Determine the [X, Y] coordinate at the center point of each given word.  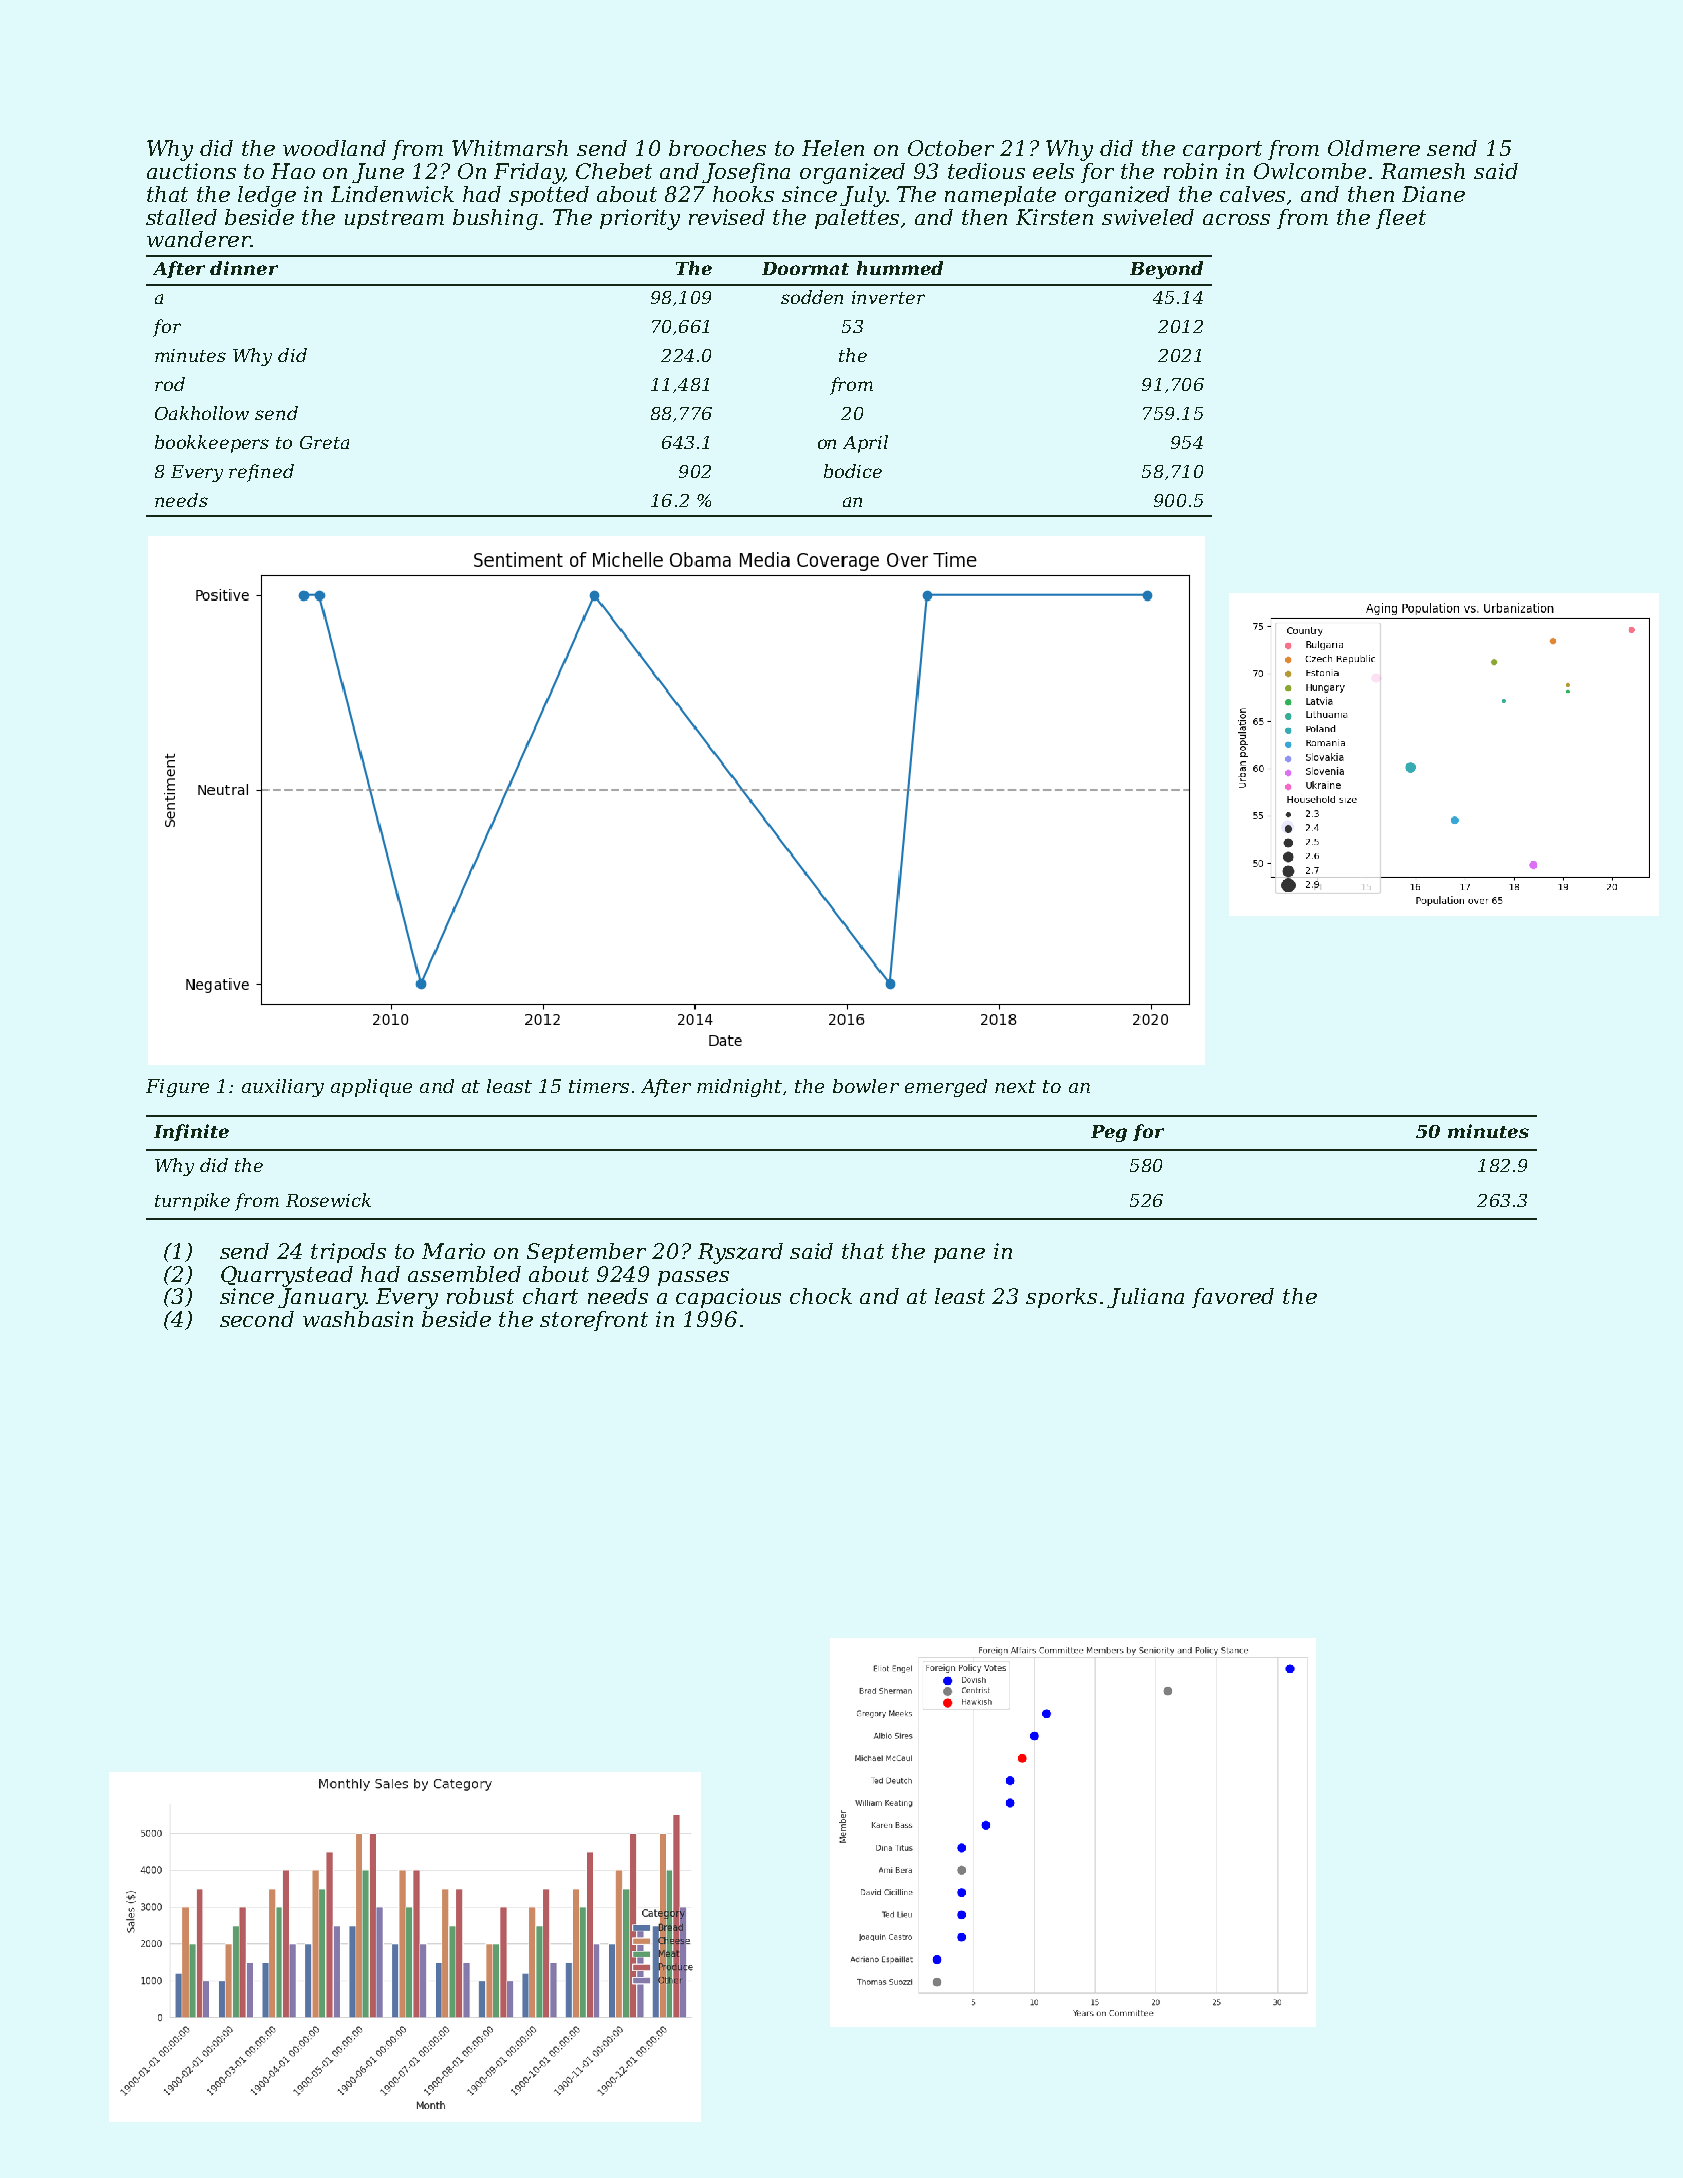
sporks [1061, 1298]
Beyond [1166, 270]
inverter [888, 297]
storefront [594, 1321]
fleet [1401, 219]
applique [371, 1088]
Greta [324, 442]
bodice [853, 471]
